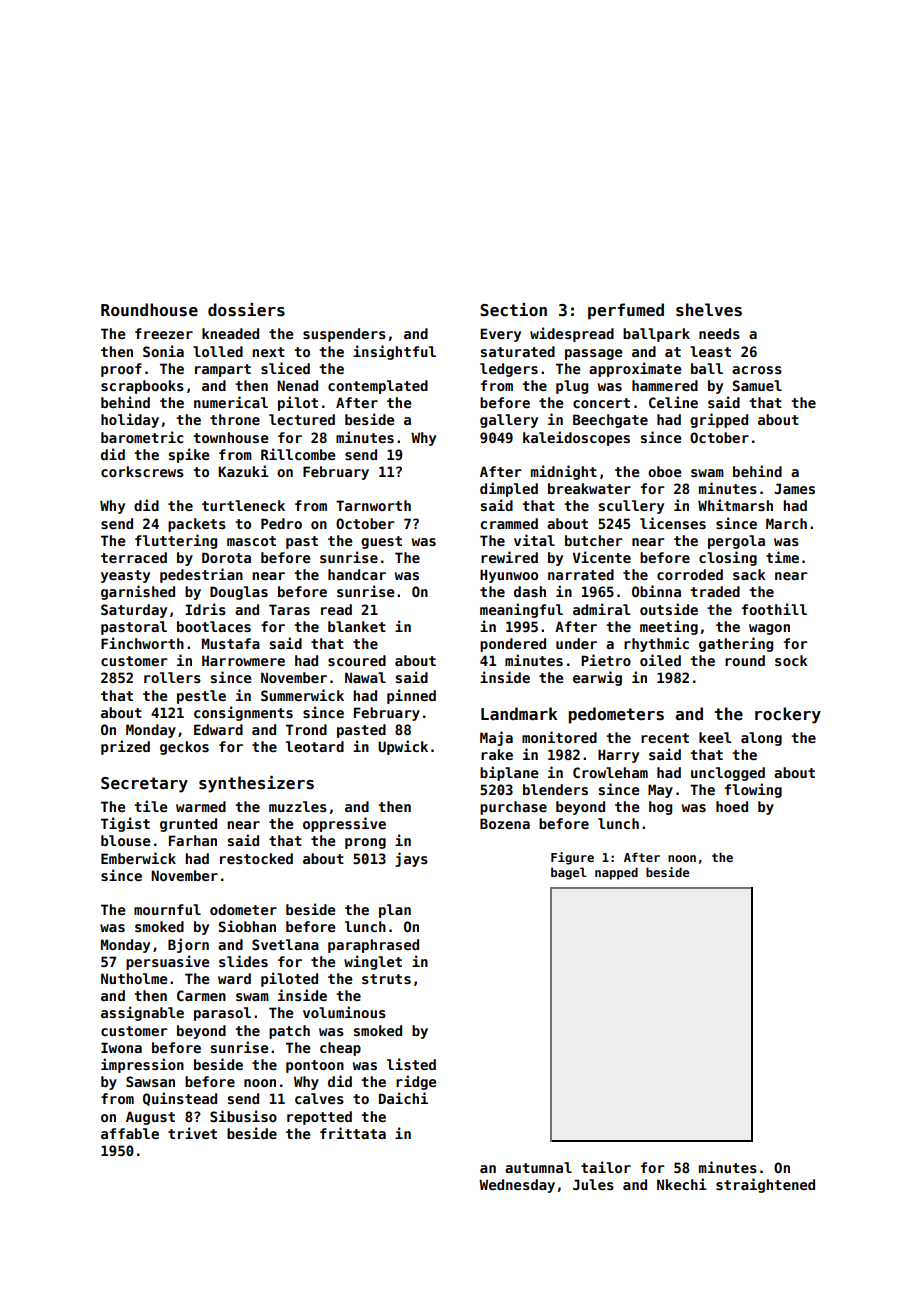 The image size is (924, 1308). Describe the element at coordinates (180, 1099) in the screenshot. I see `Quinstead` at that location.
